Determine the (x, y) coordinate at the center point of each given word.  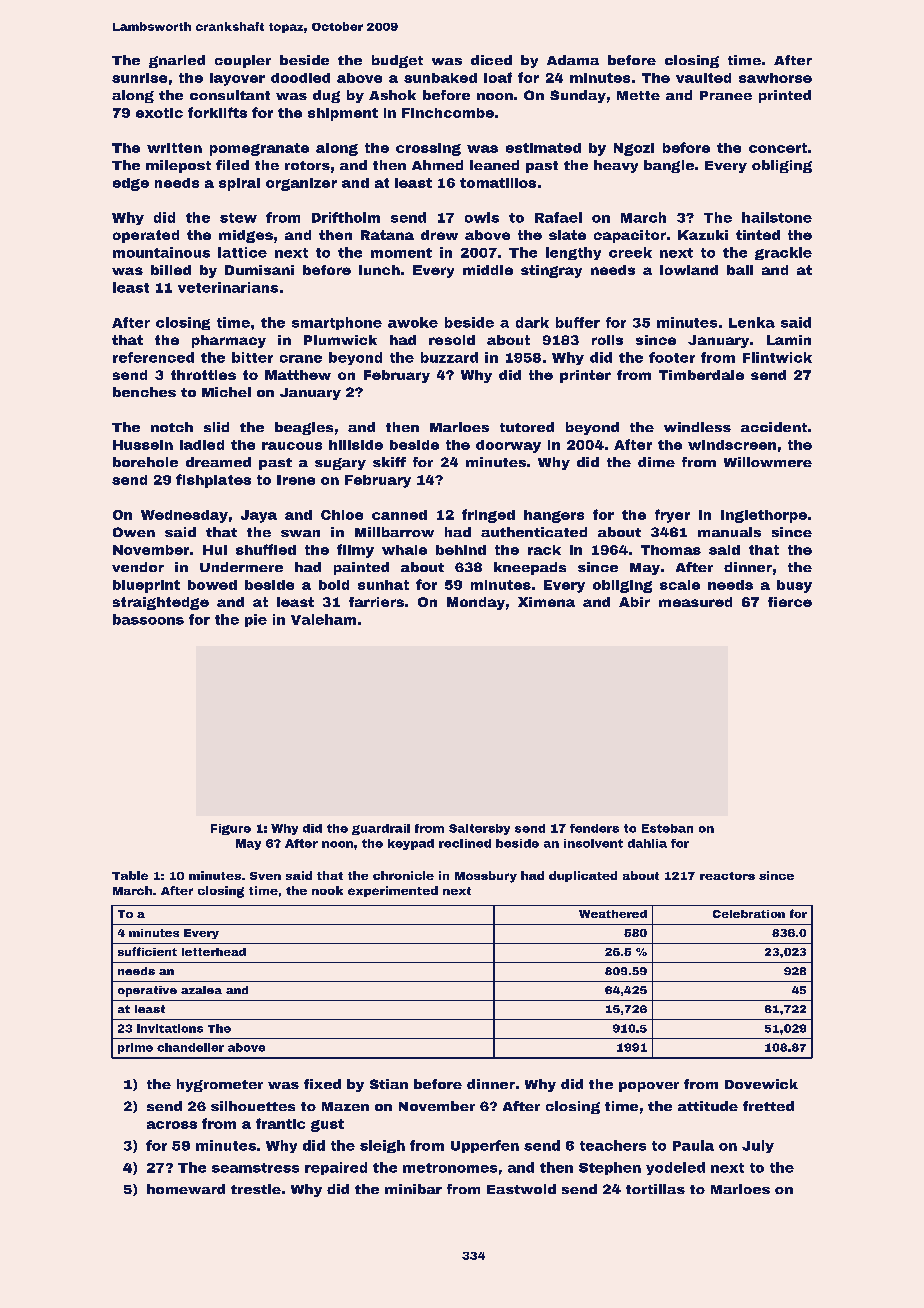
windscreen (732, 445)
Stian (389, 1084)
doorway (508, 446)
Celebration (749, 914)
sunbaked (440, 78)
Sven (265, 876)
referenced (153, 357)
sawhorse (775, 78)
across (172, 1125)
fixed (322, 1084)
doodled (300, 78)
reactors (727, 876)
